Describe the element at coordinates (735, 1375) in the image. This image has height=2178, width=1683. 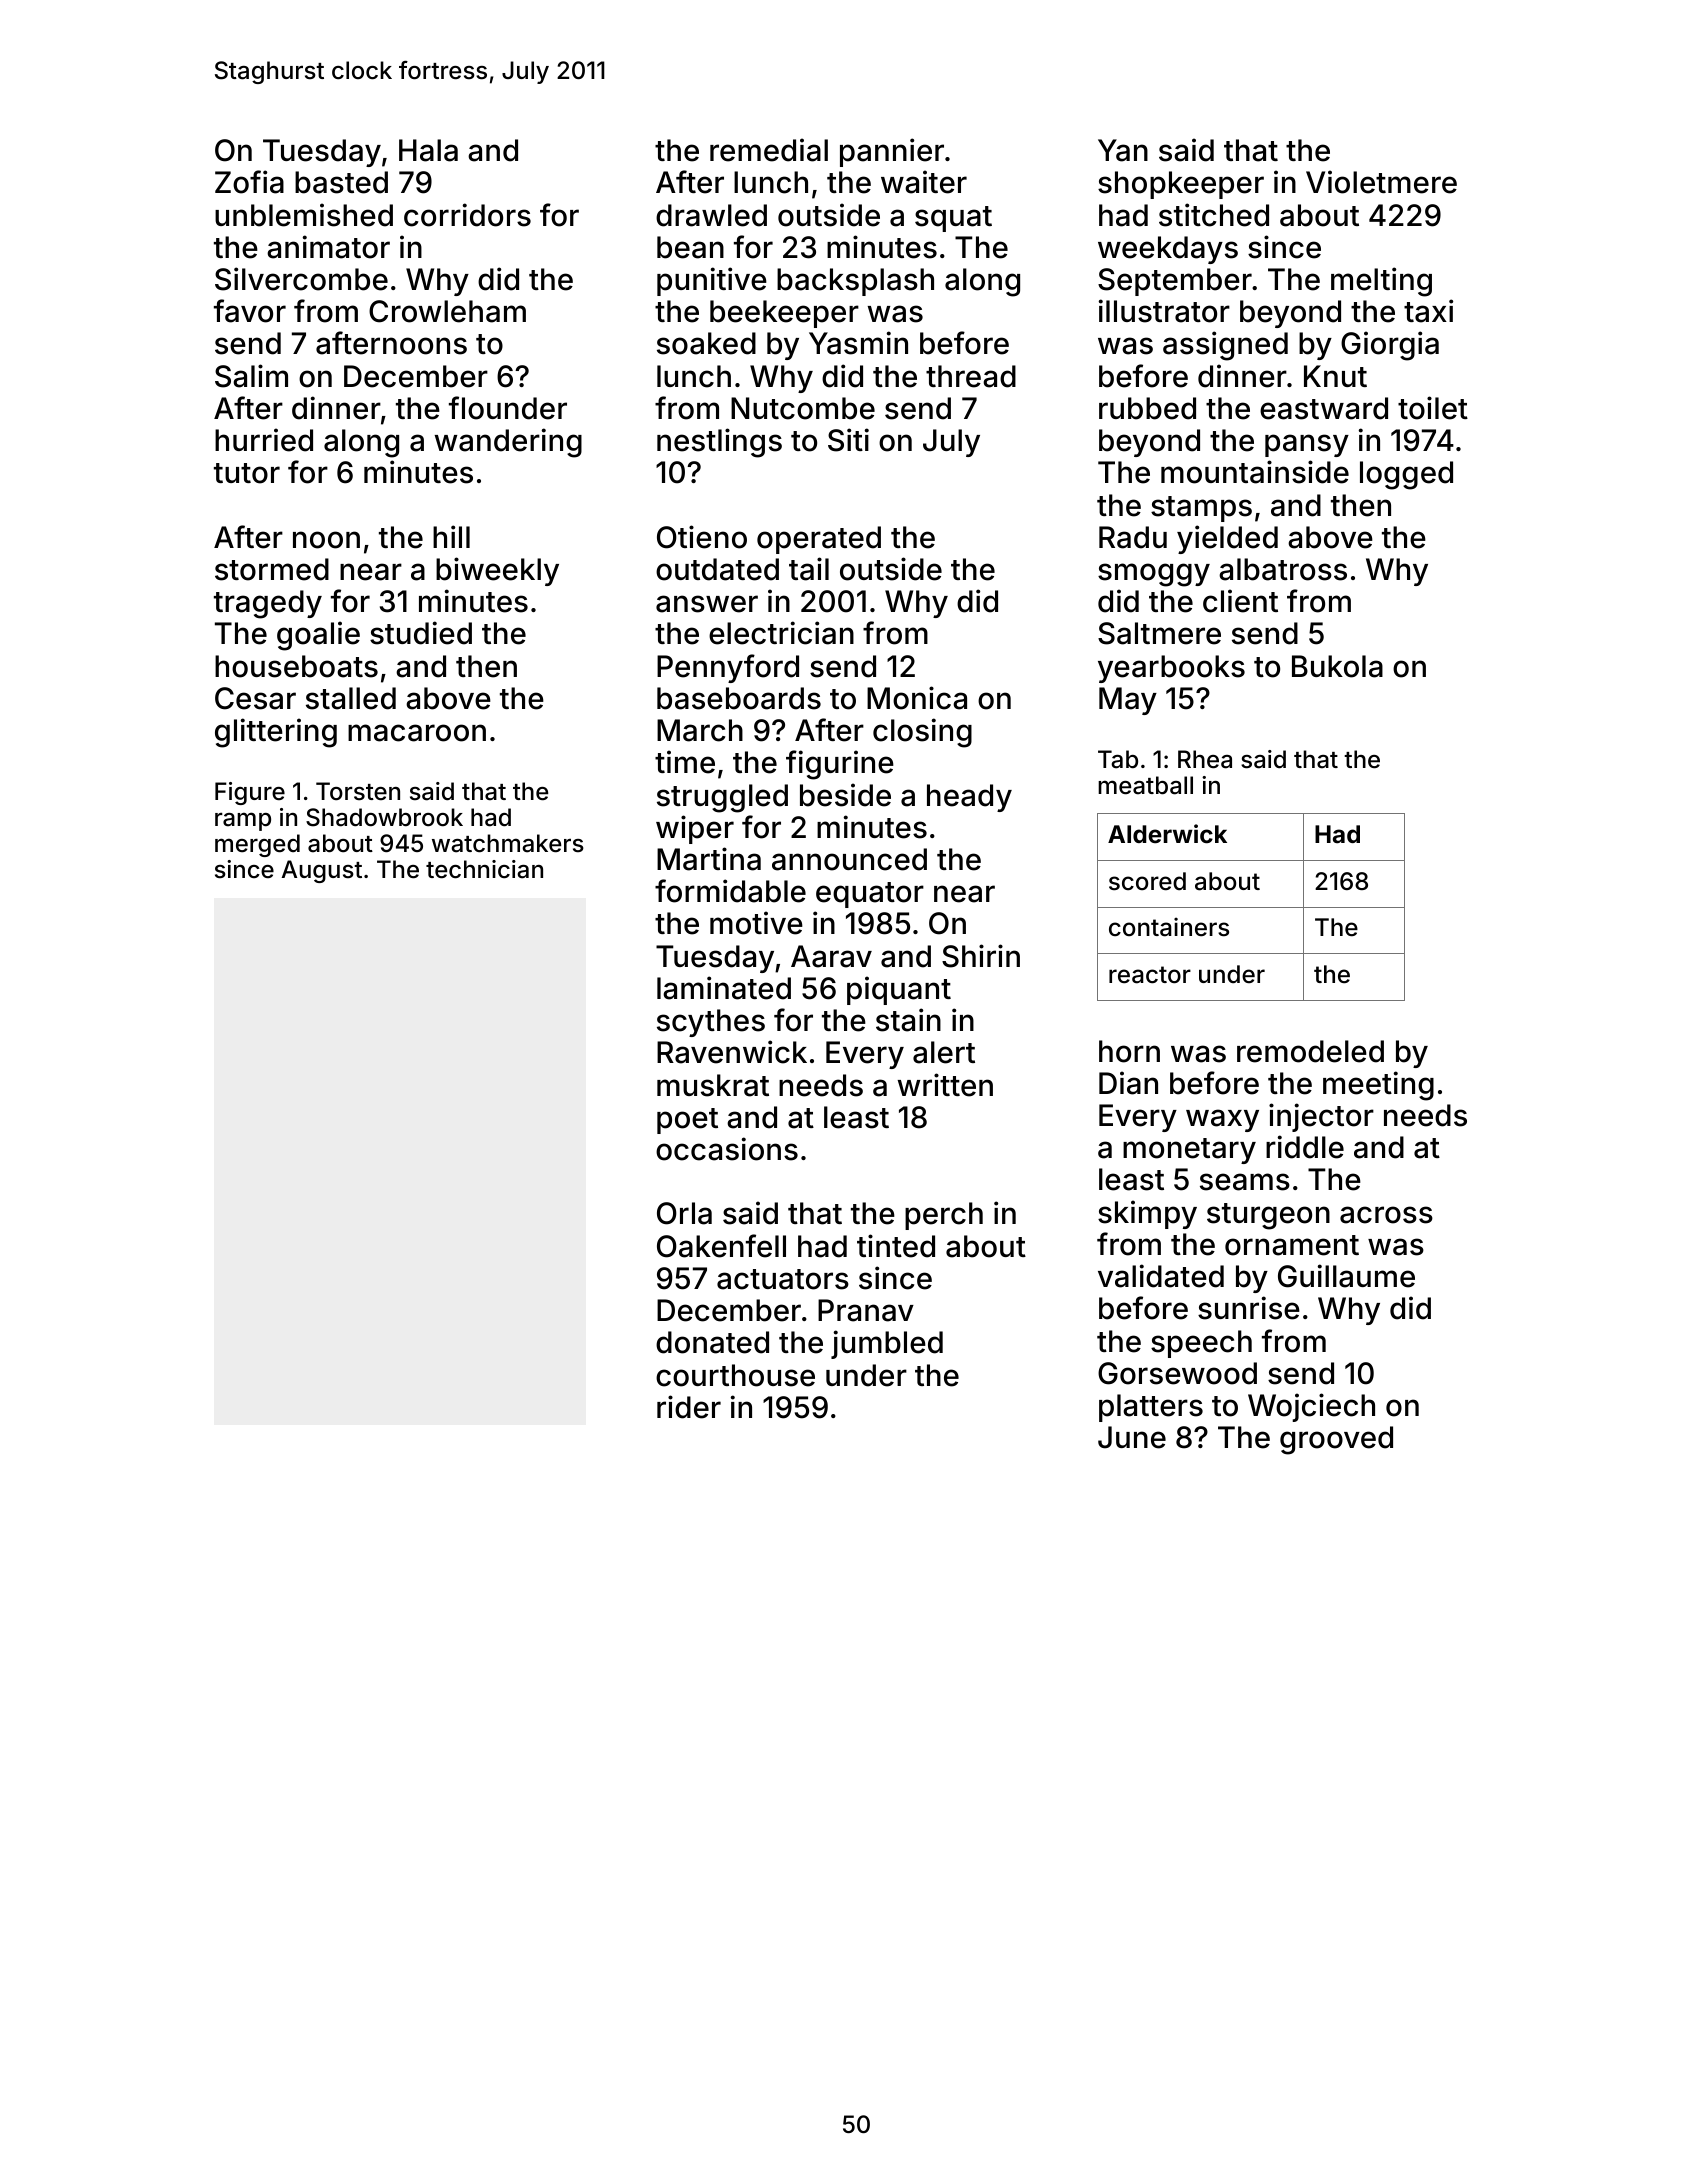
I see `courthouse` at that location.
